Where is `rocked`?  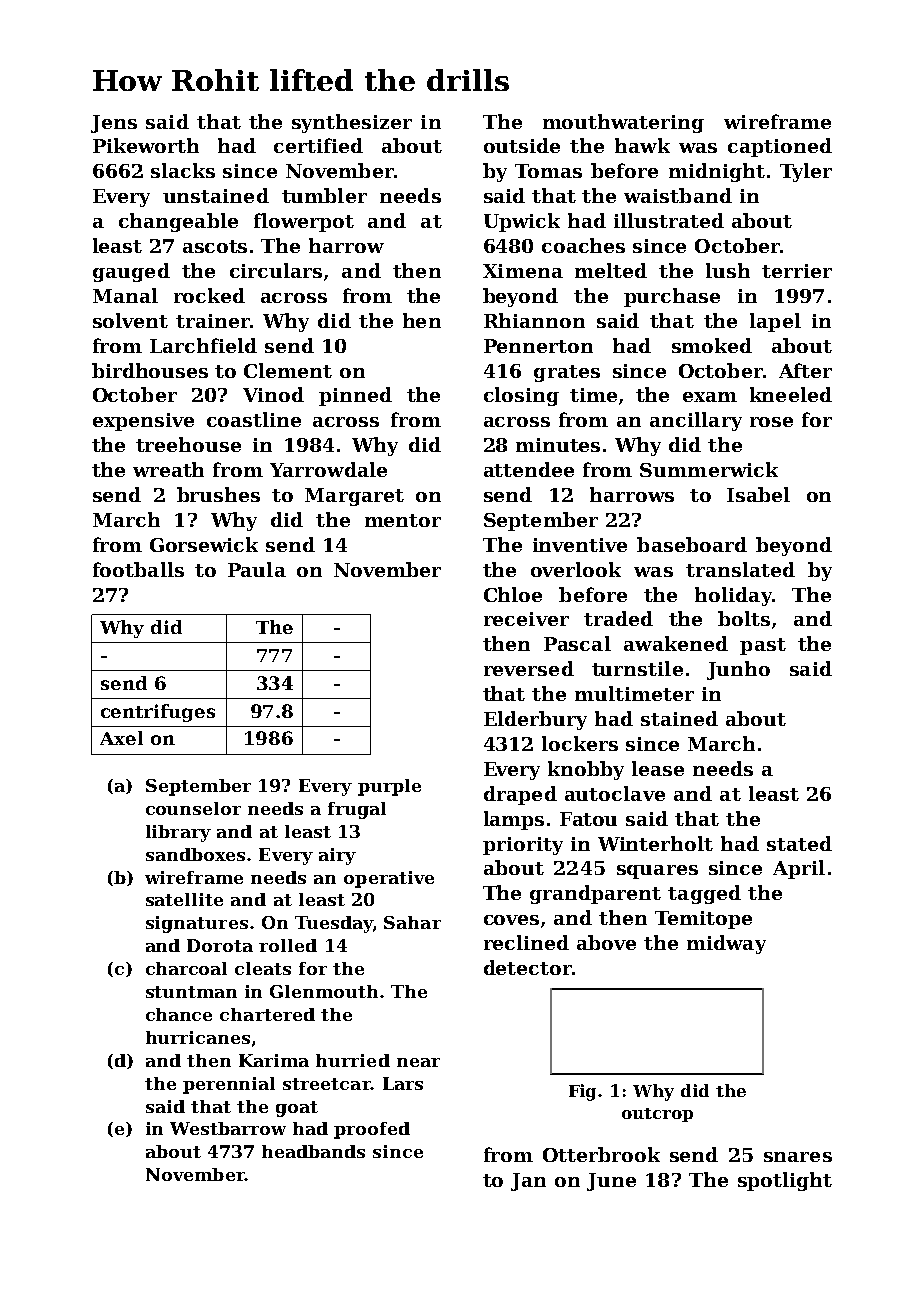
rocked is located at coordinates (209, 295).
